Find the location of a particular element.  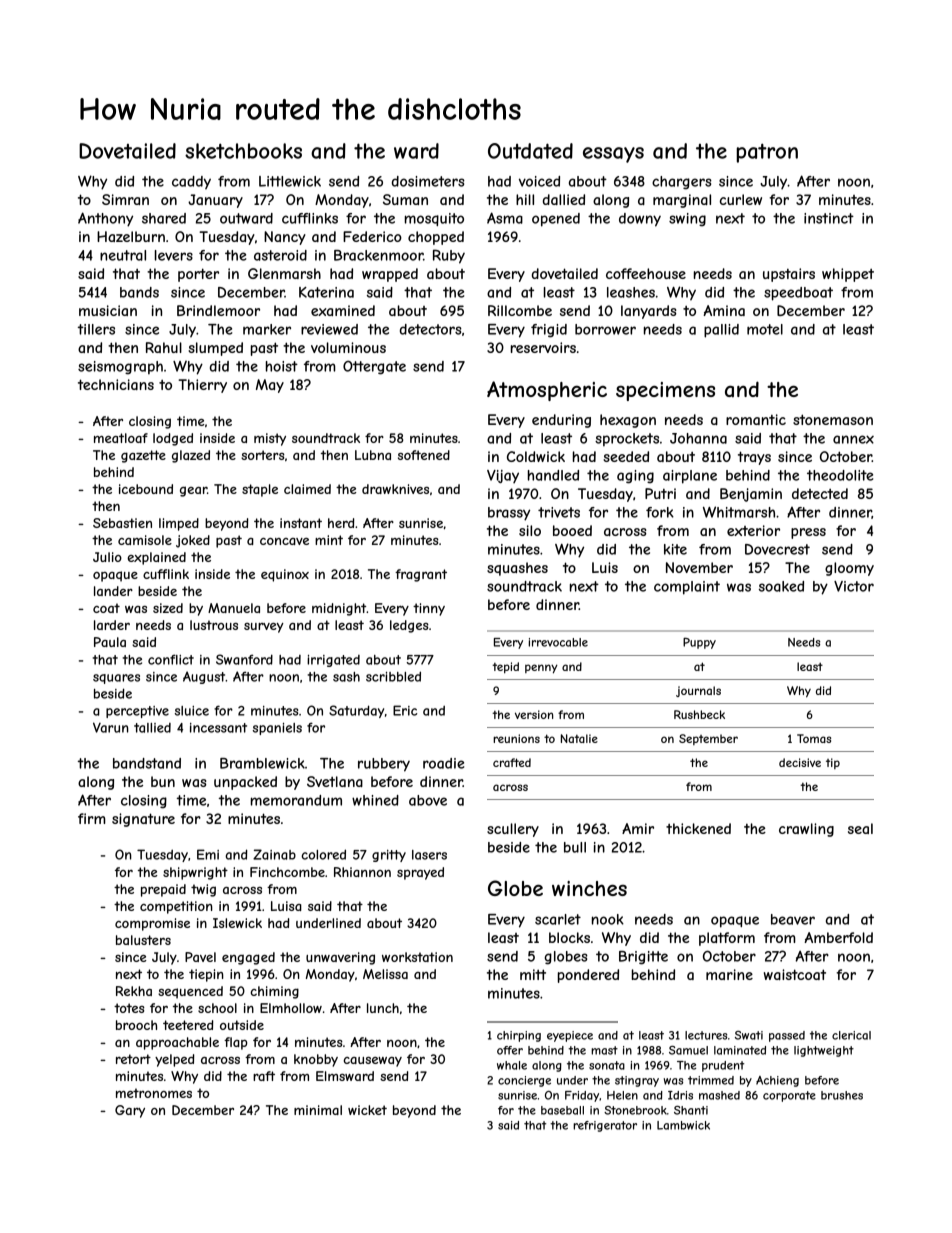

Rushbeck is located at coordinates (699, 714).
